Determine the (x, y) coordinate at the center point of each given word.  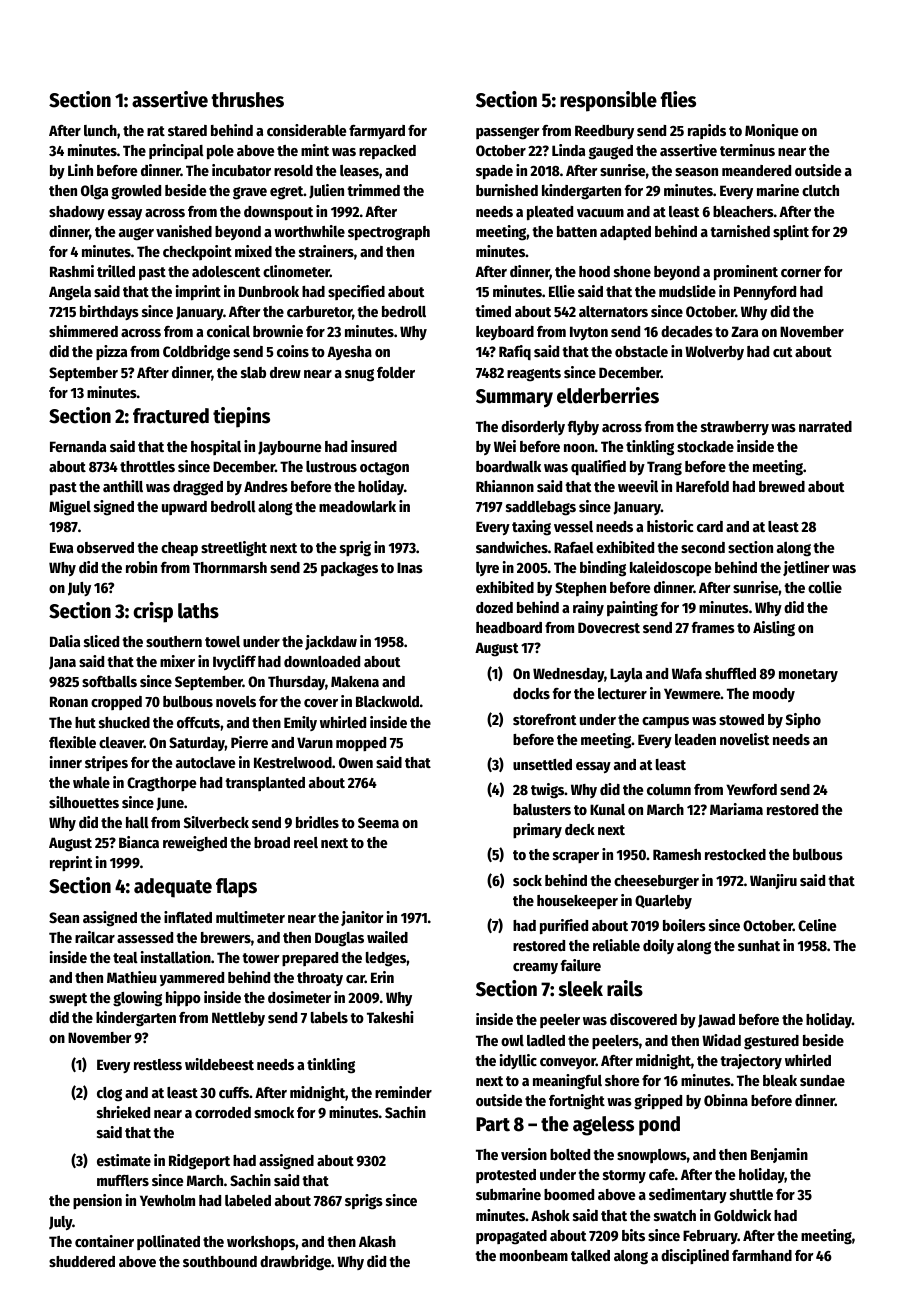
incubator (241, 170)
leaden (695, 739)
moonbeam (534, 1255)
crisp (153, 612)
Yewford (751, 789)
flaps (236, 888)
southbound (220, 1261)
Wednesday (568, 675)
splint (791, 232)
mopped (361, 744)
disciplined (695, 1256)
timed (493, 311)
